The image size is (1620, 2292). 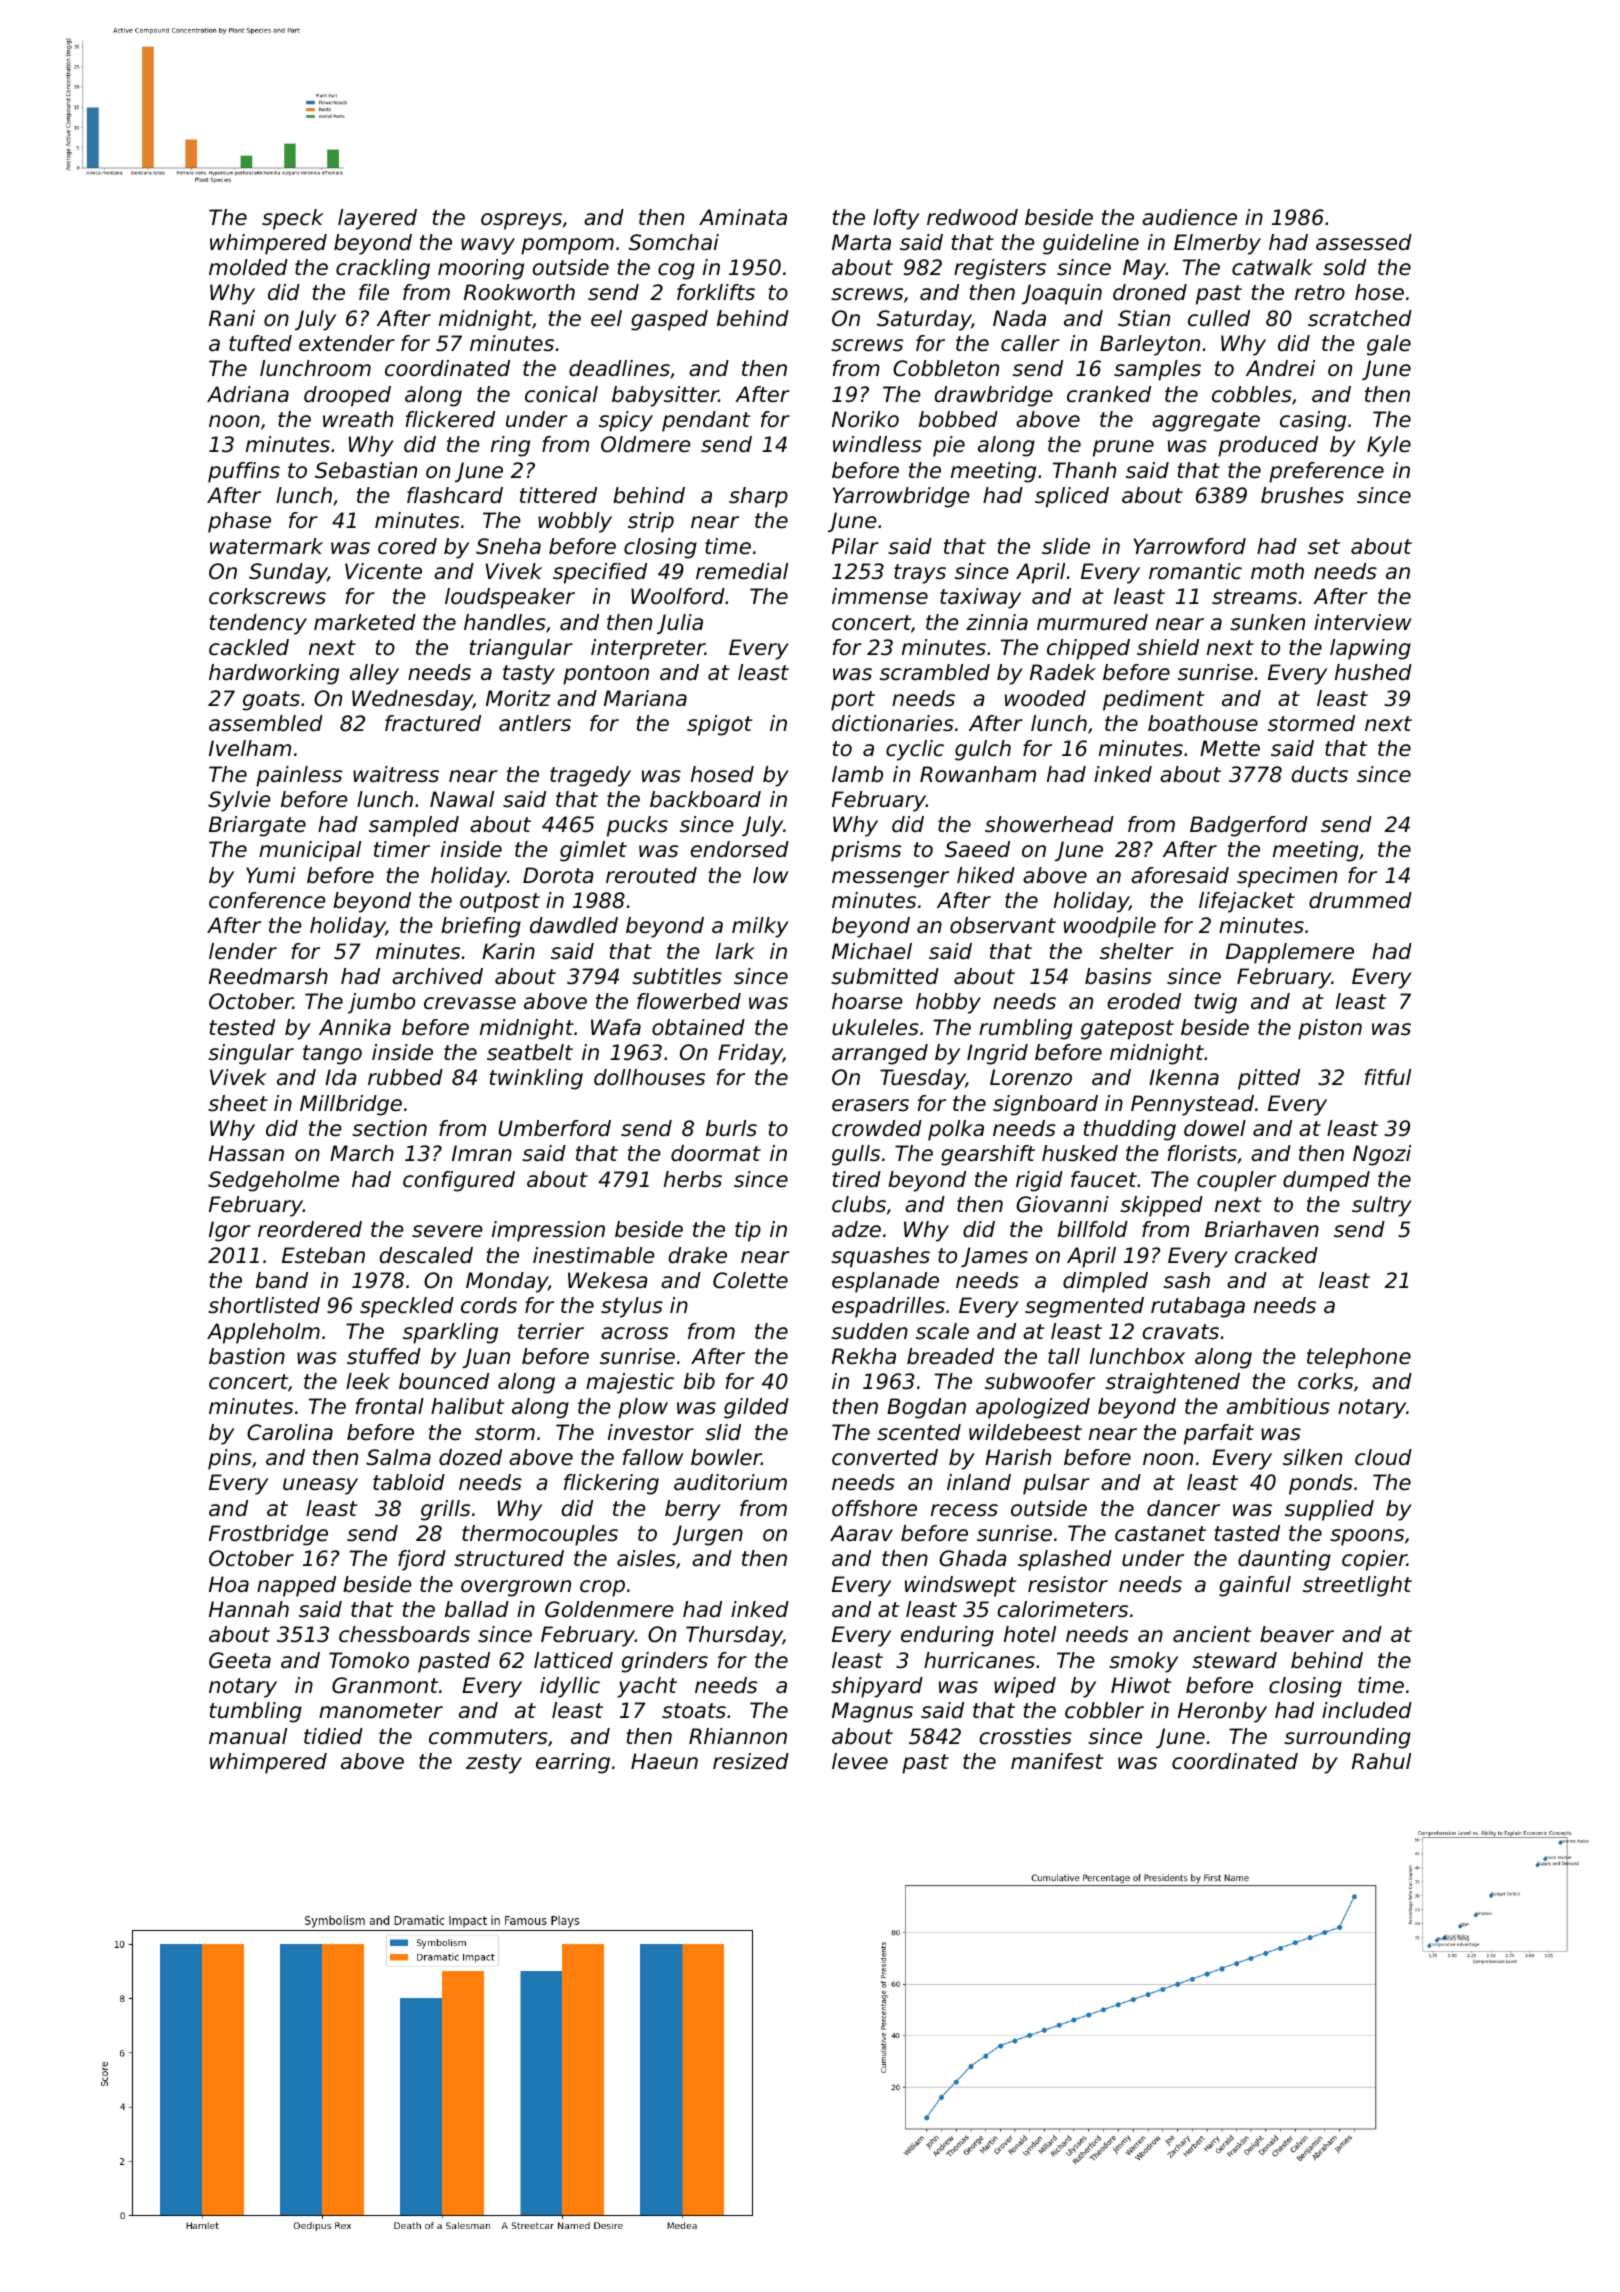 I want to click on manual, so click(x=248, y=1736).
